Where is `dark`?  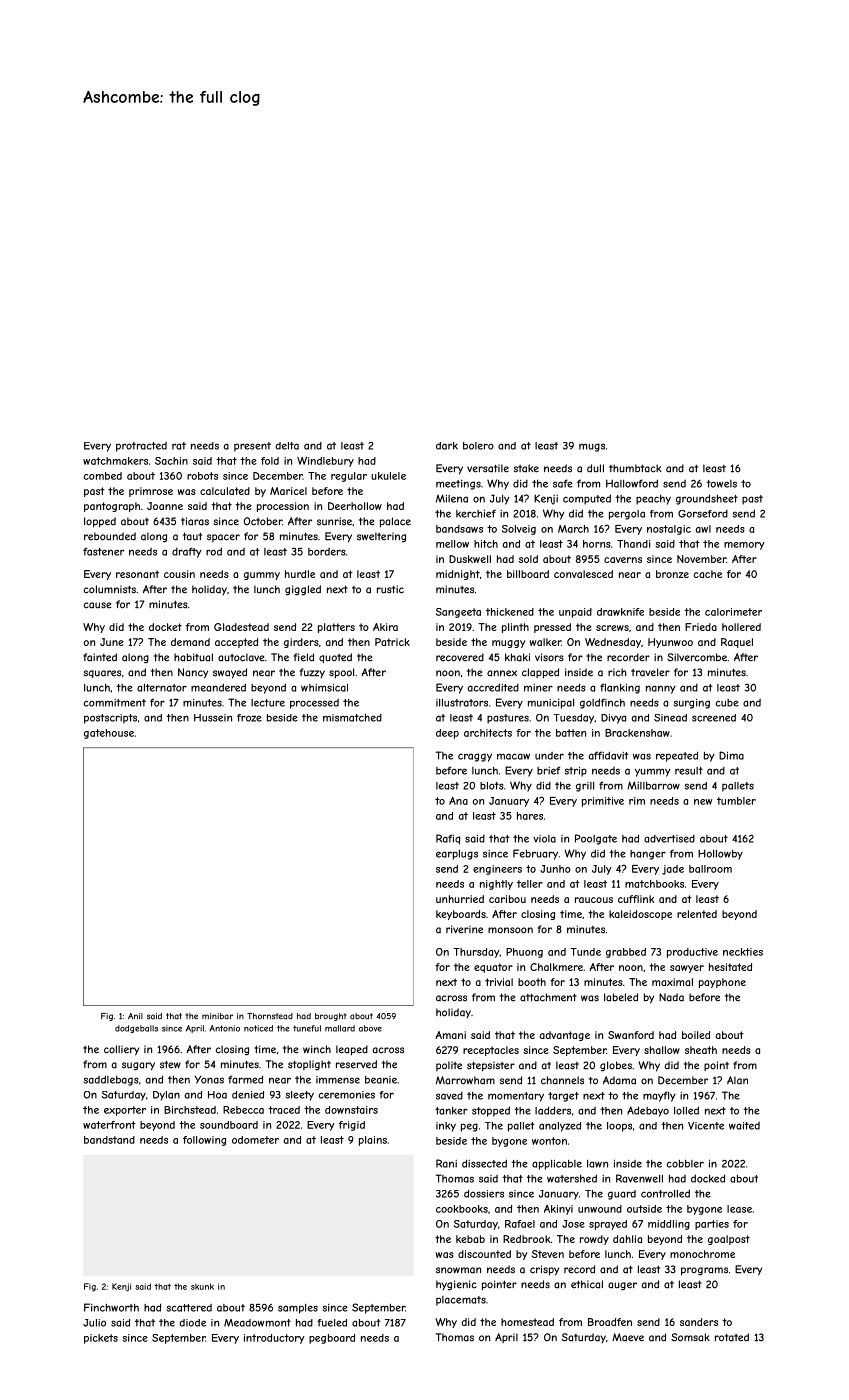 dark is located at coordinates (447, 446).
